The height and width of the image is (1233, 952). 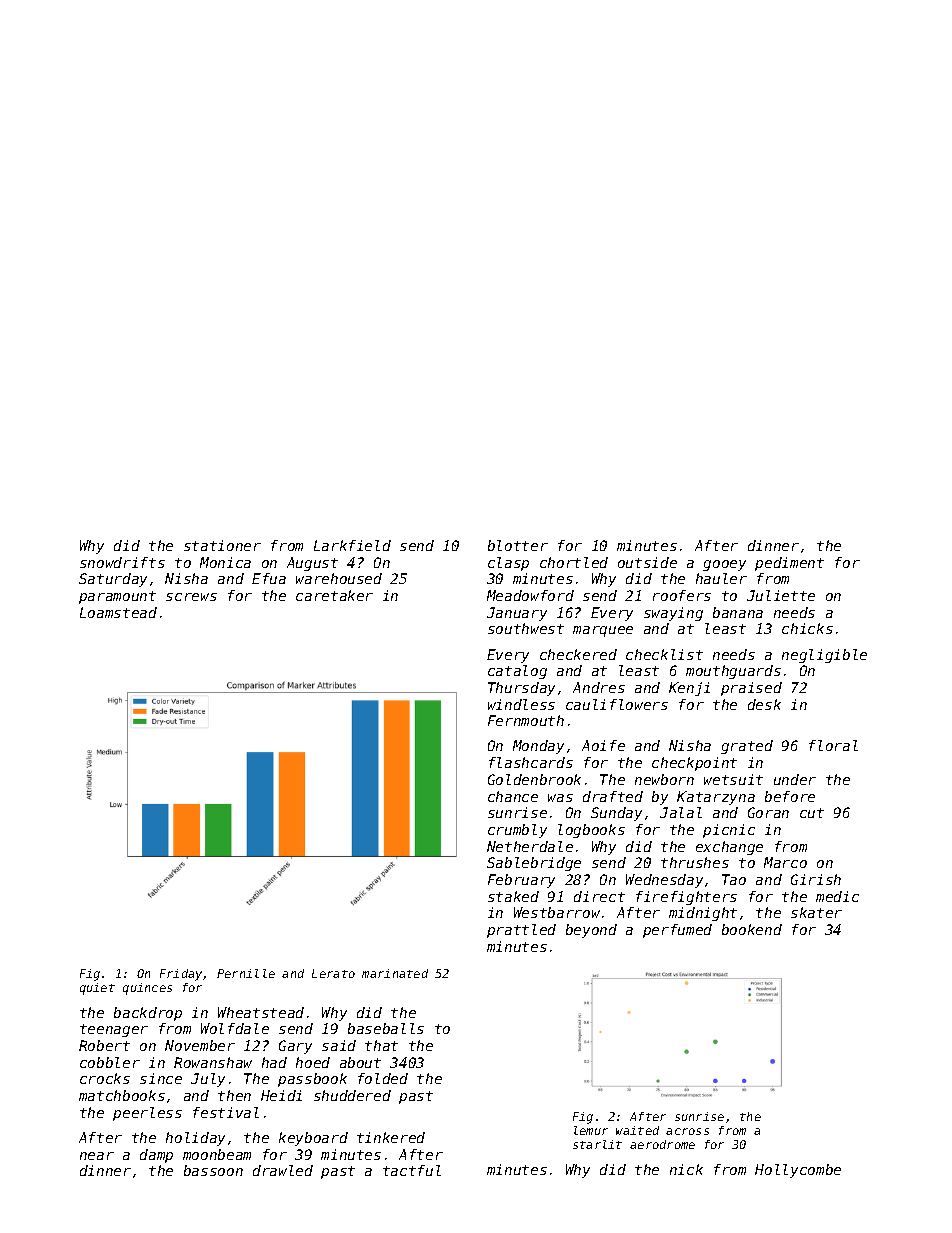 I want to click on snowdrifts, so click(x=122, y=562).
